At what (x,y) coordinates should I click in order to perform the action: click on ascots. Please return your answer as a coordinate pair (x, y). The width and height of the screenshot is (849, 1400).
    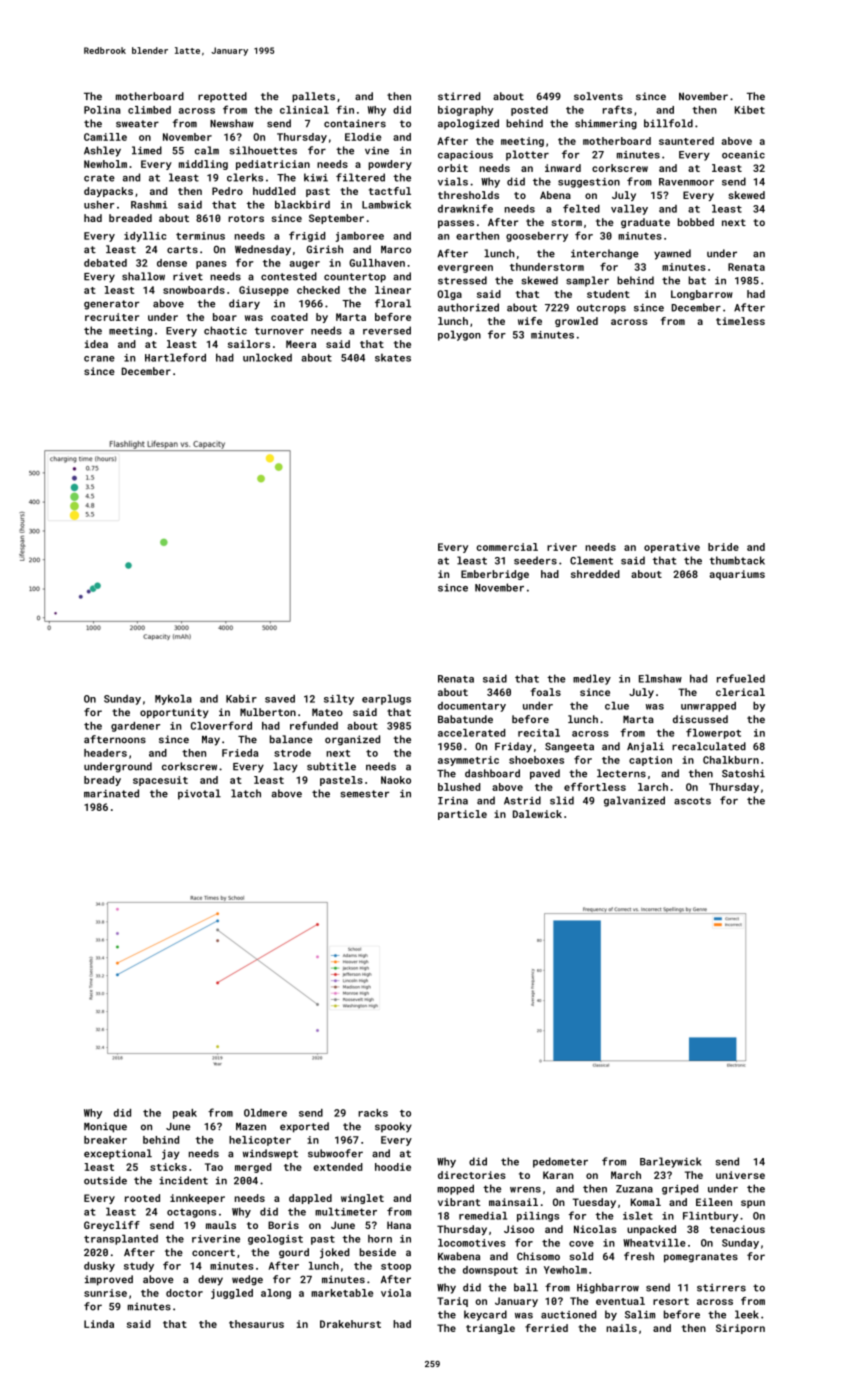
    Looking at the image, I should click on (692, 801).
